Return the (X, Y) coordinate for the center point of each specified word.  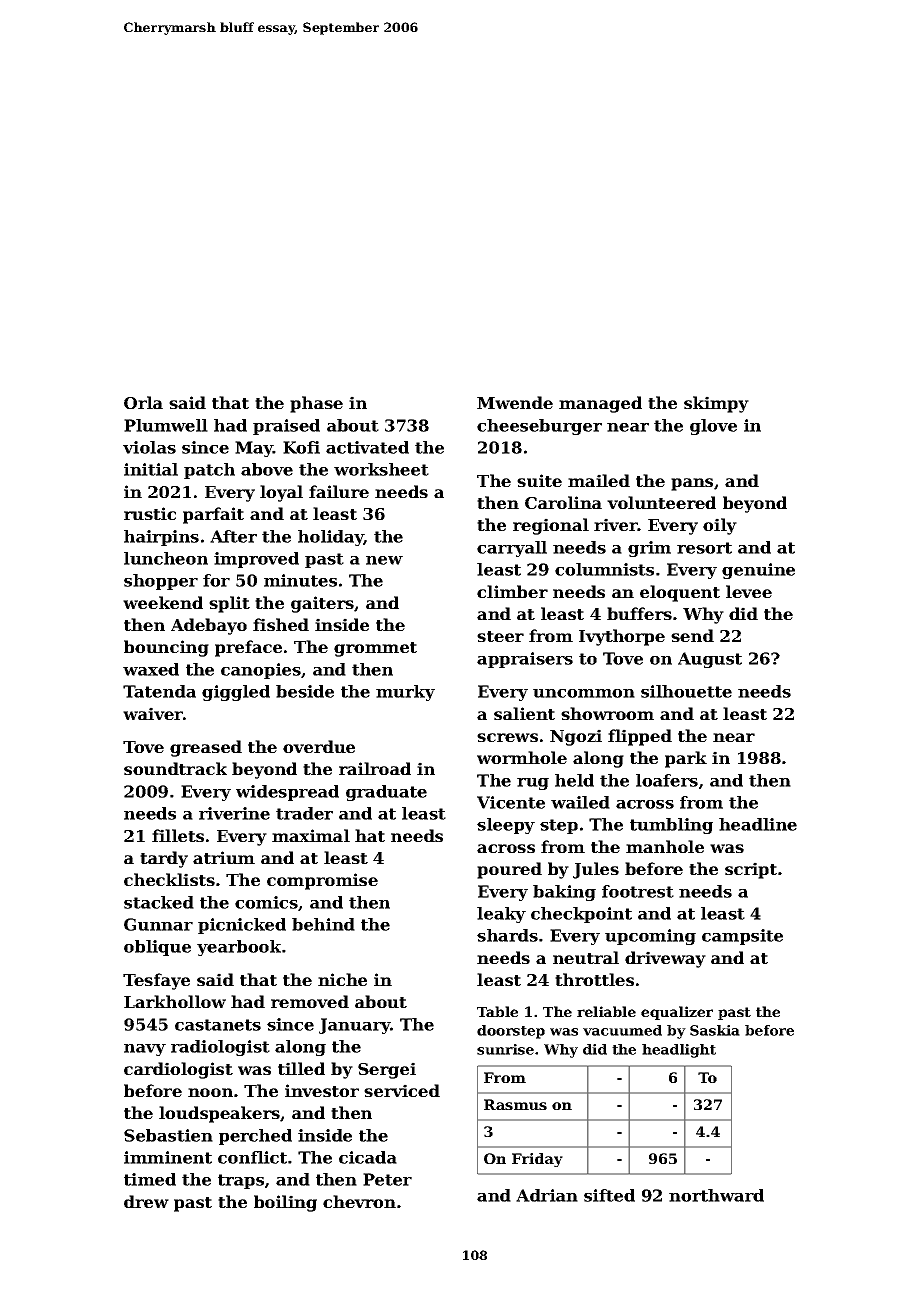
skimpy (716, 404)
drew (146, 1201)
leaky (501, 915)
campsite (742, 937)
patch (209, 471)
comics (266, 902)
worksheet (381, 469)
